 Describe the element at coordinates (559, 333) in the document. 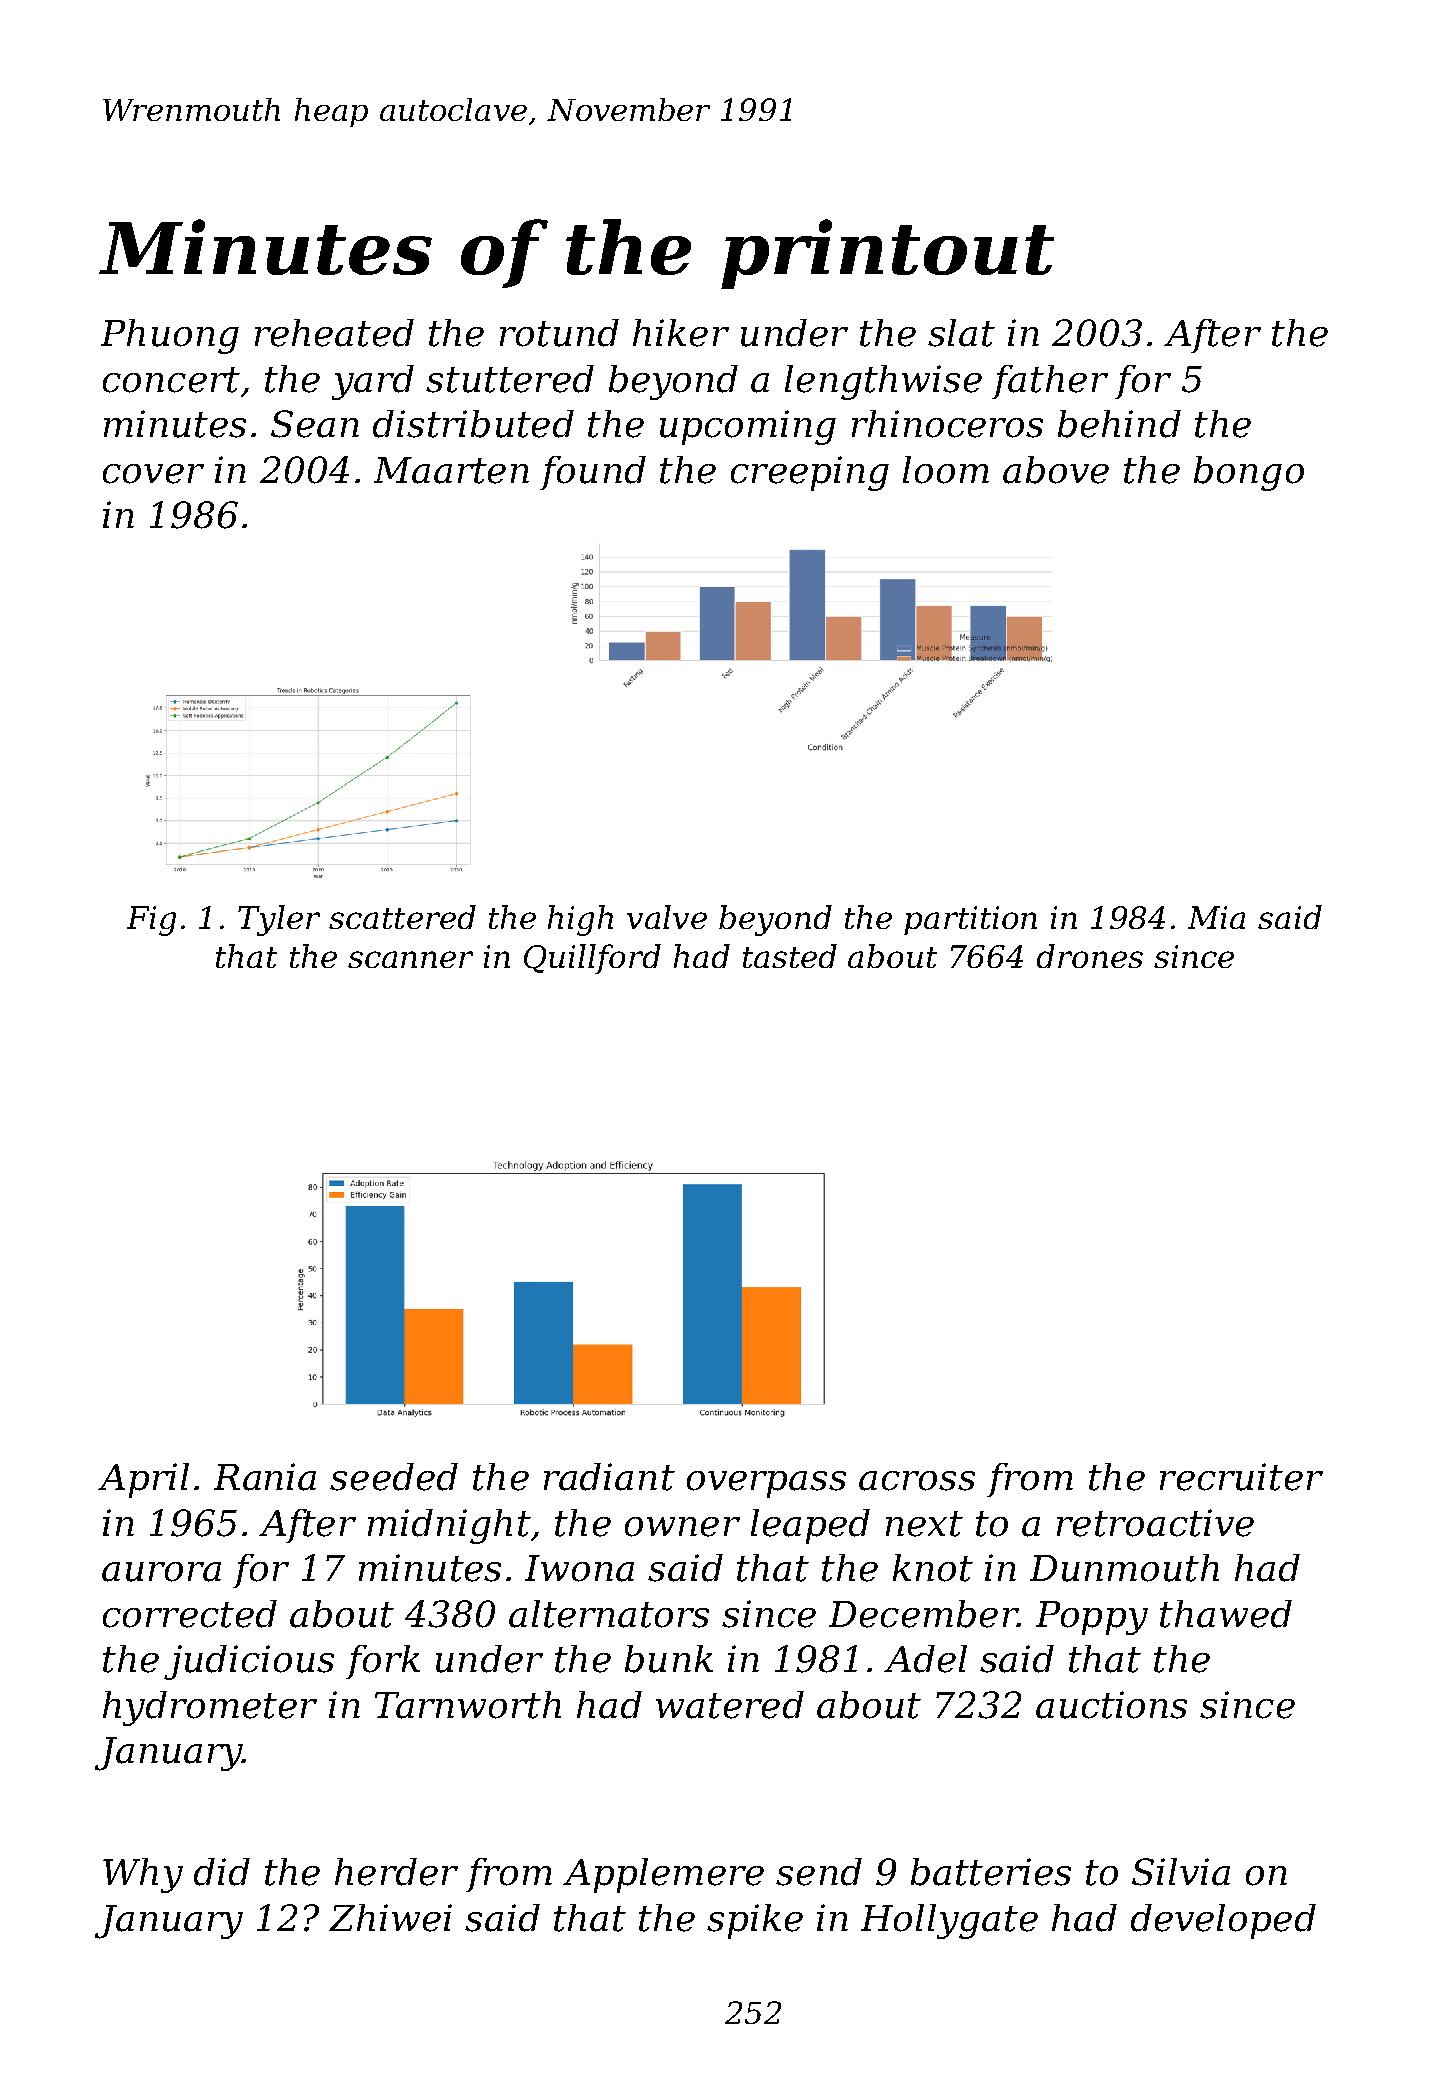

I see `rotund` at that location.
